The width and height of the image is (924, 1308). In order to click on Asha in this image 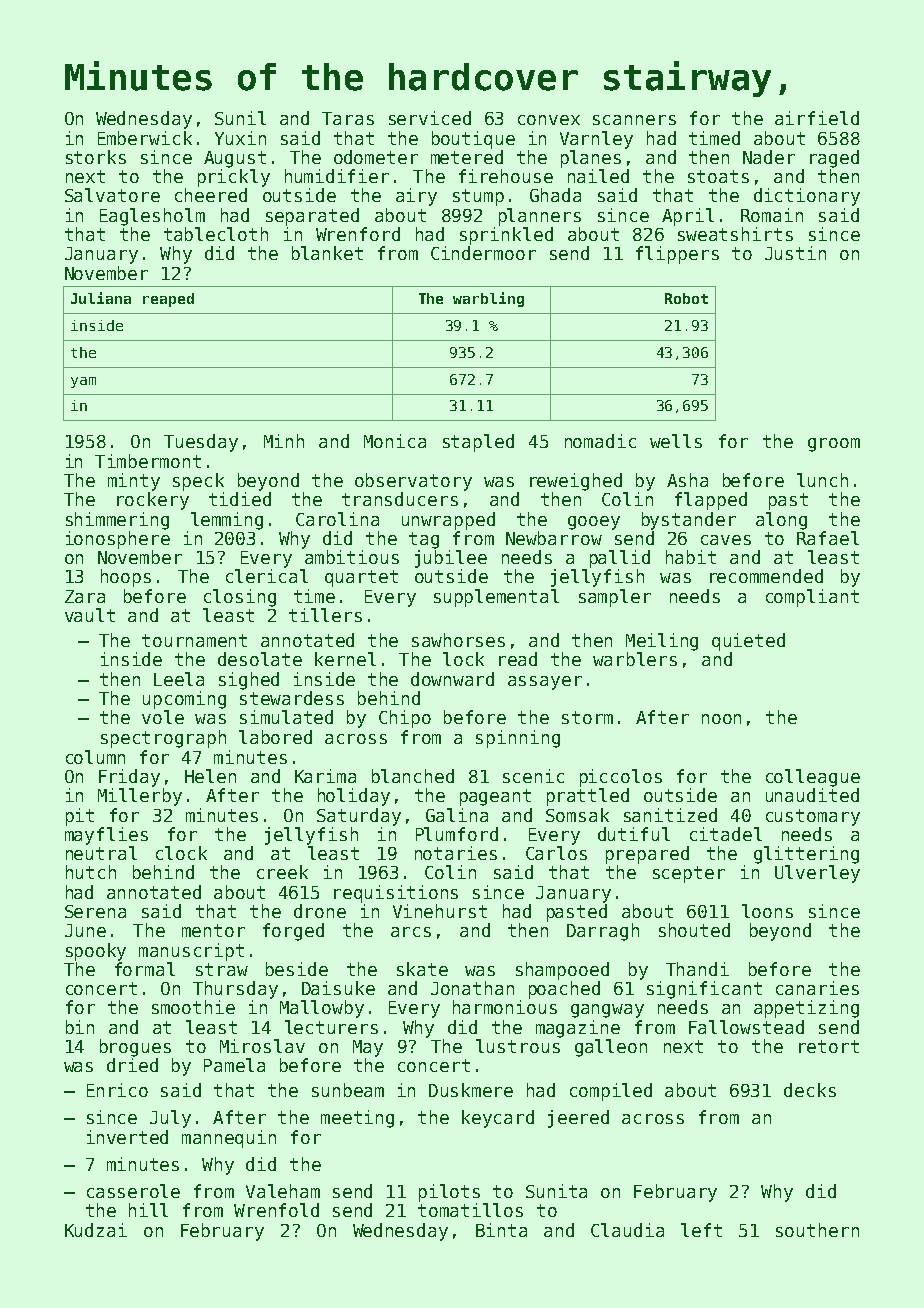, I will do `click(687, 480)`.
